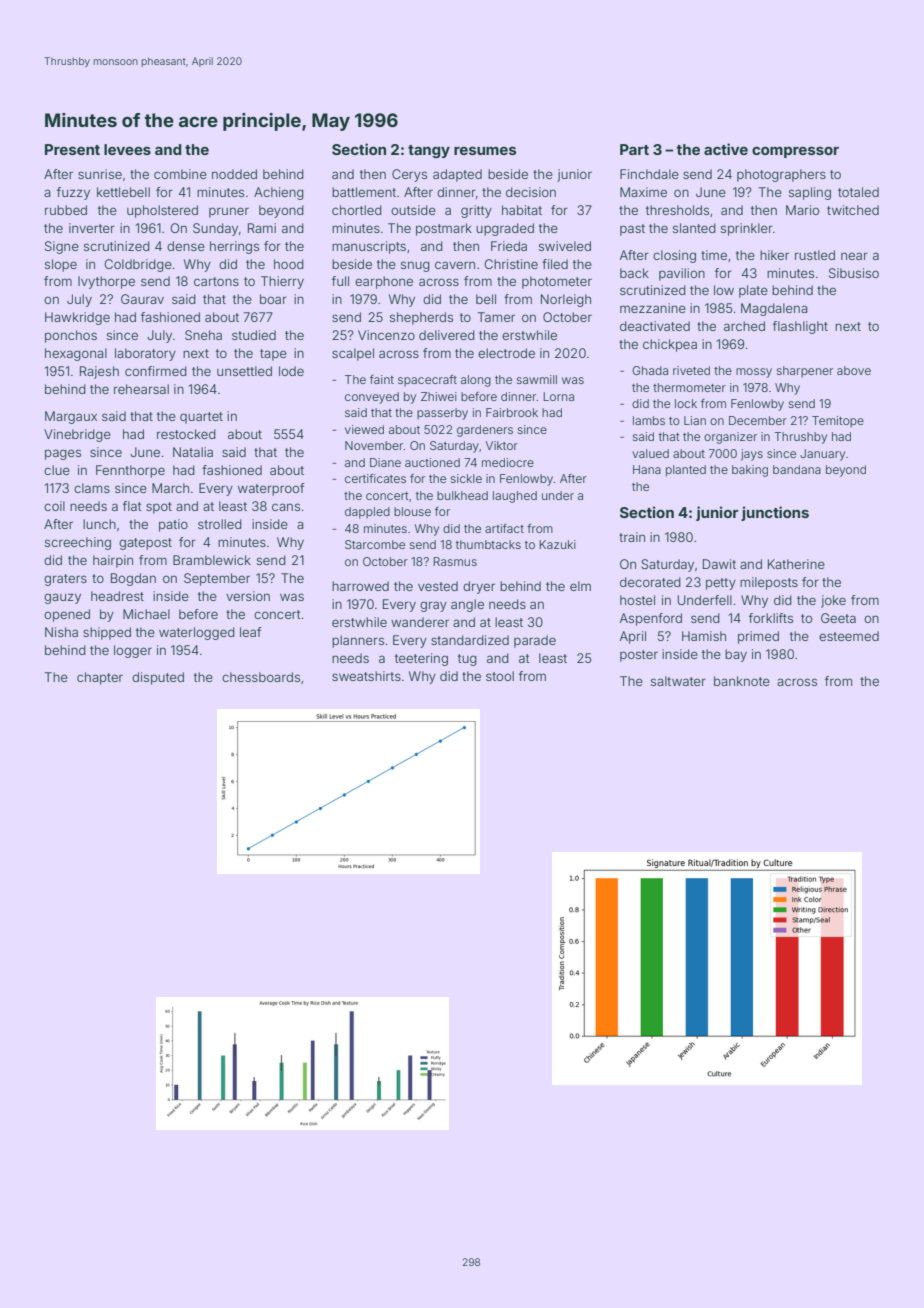 This screenshot has height=1308, width=924. What do you see at coordinates (774, 255) in the screenshot?
I see `hiker` at bounding box center [774, 255].
